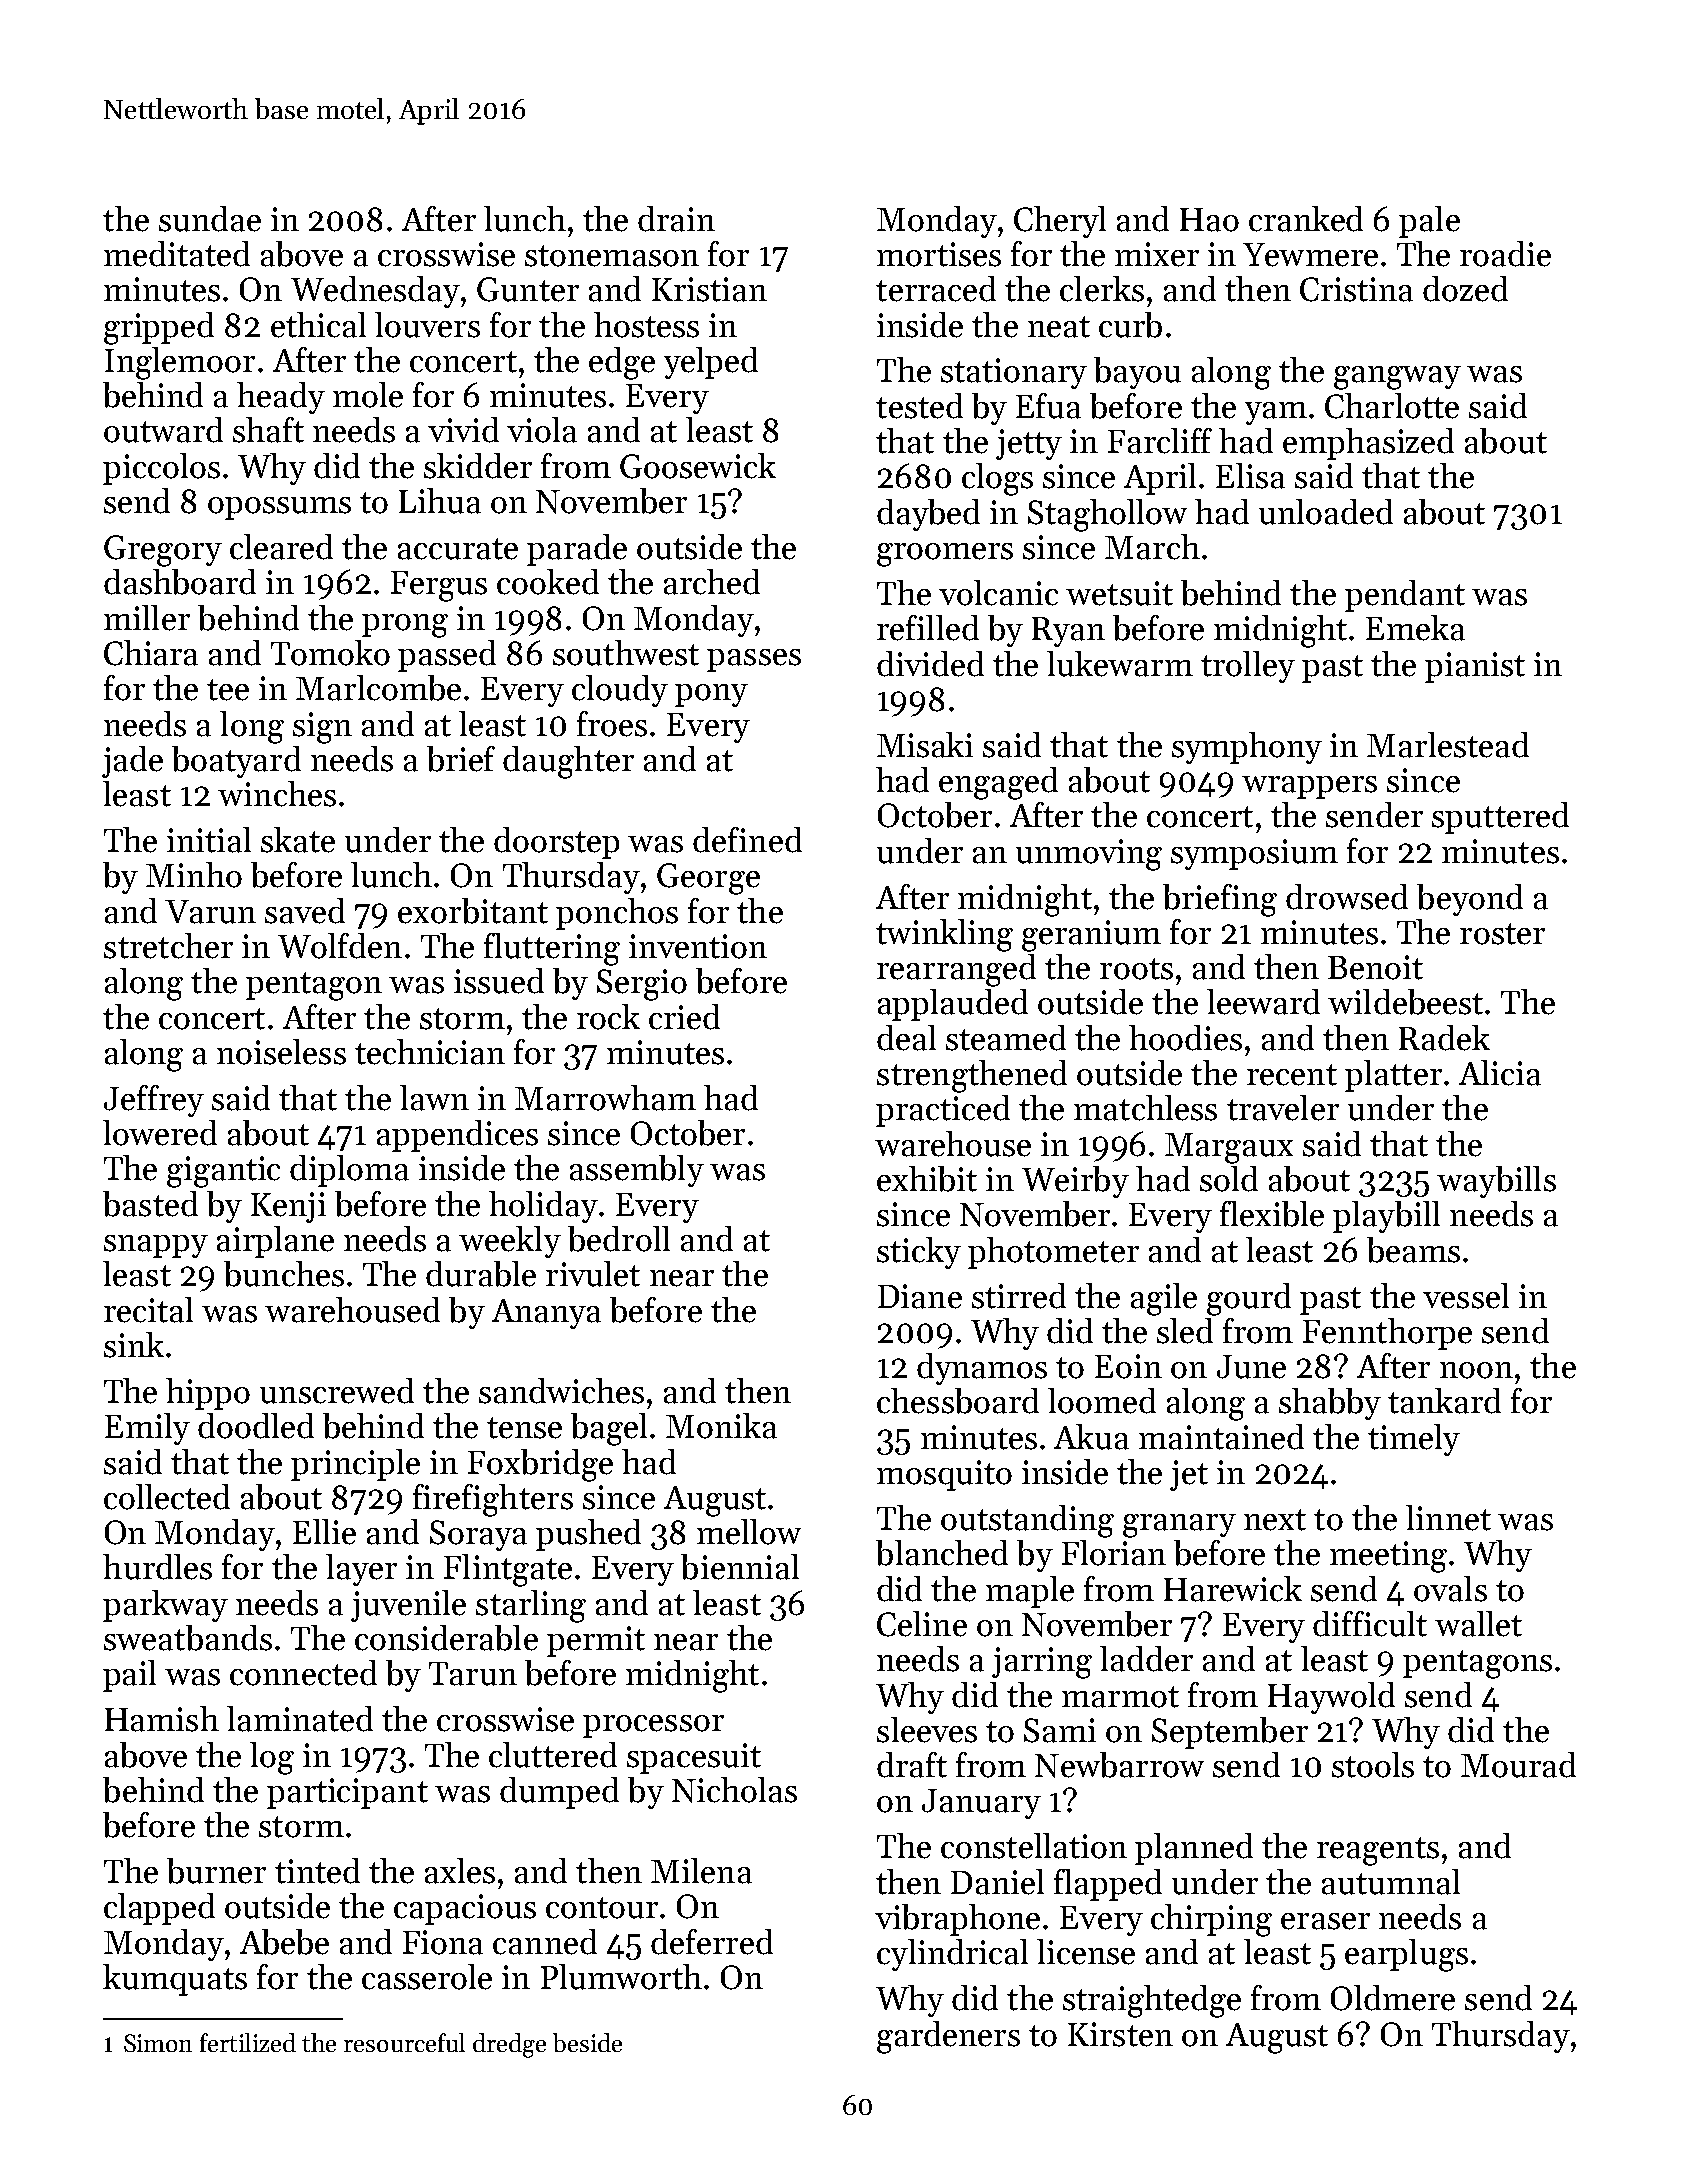 This screenshot has width=1683, height=2178. Describe the element at coordinates (177, 254) in the screenshot. I see `meditated` at that location.
